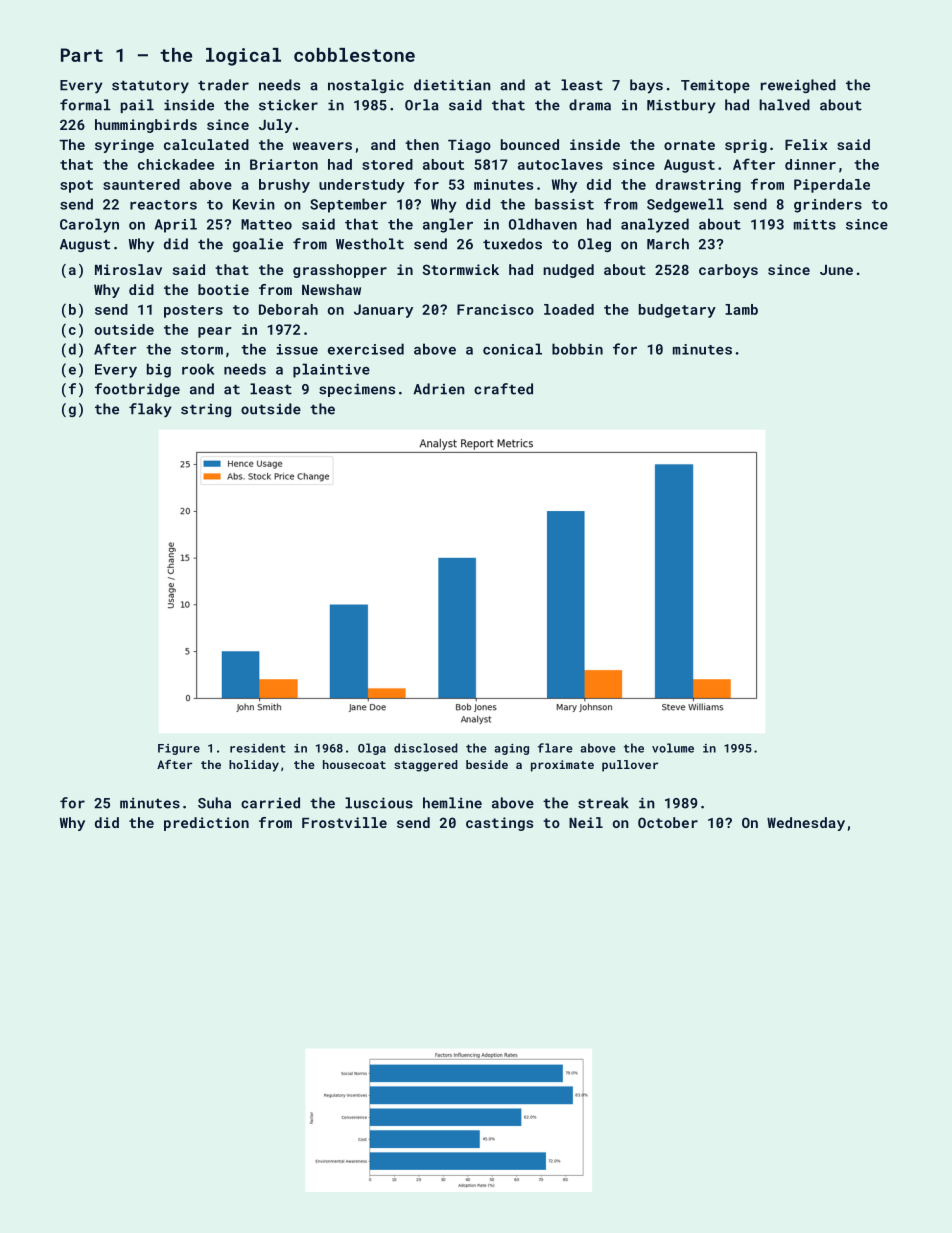 This screenshot has width=952, height=1233. Describe the element at coordinates (439, 389) in the screenshot. I see `Adrien` at that location.
